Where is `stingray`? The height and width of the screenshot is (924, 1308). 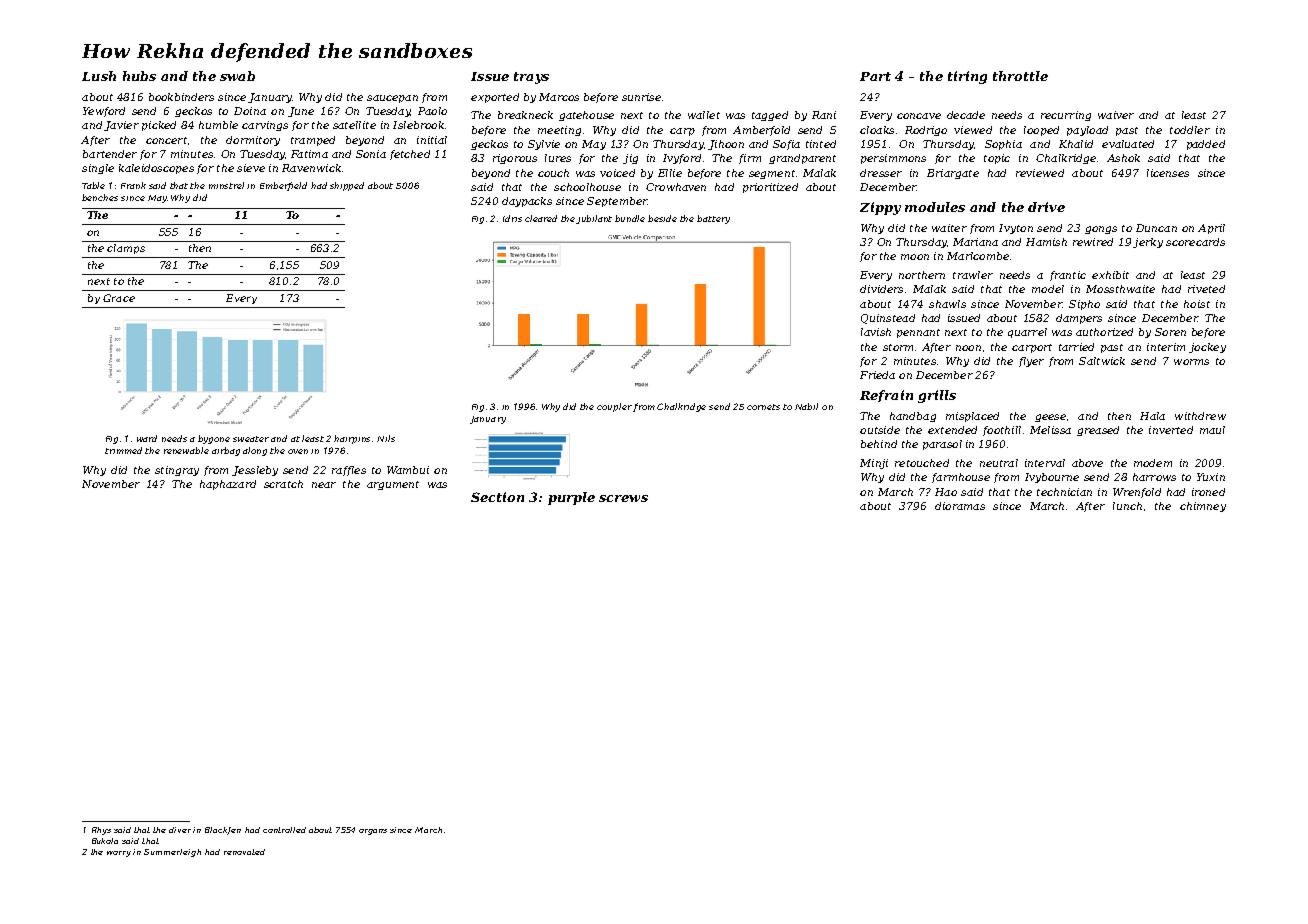 stingray is located at coordinates (177, 471).
